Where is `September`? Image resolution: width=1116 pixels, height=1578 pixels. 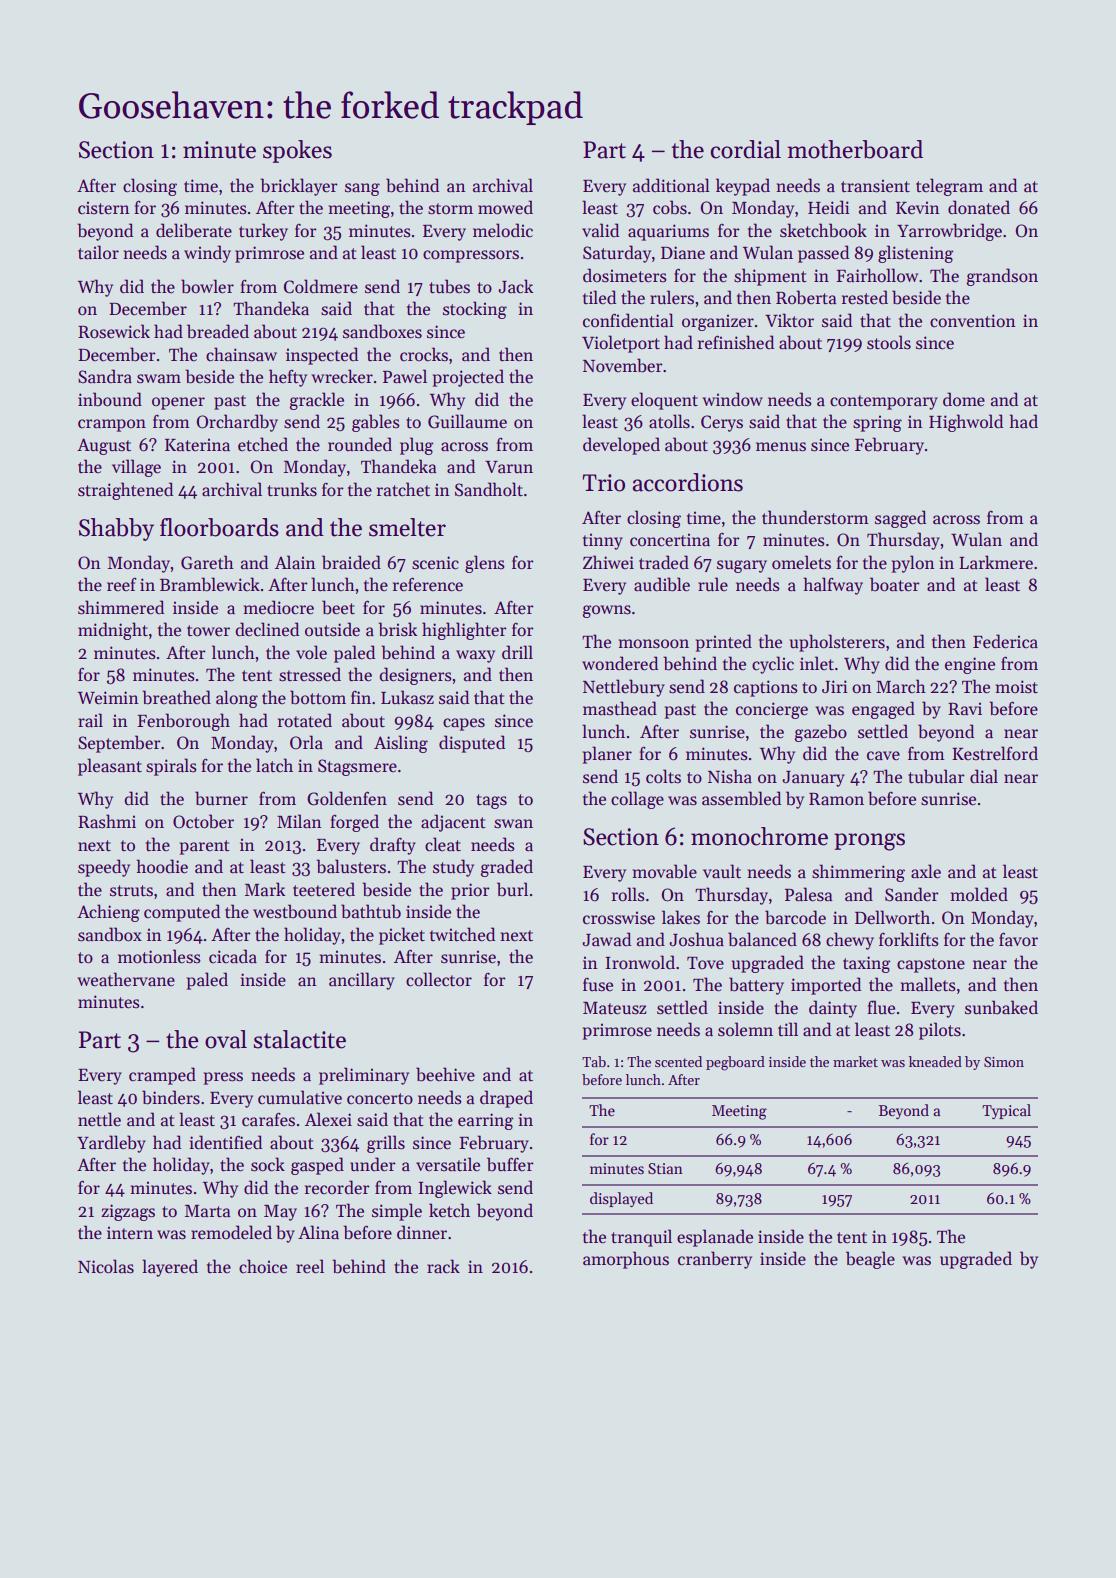 September is located at coordinates (119, 744).
